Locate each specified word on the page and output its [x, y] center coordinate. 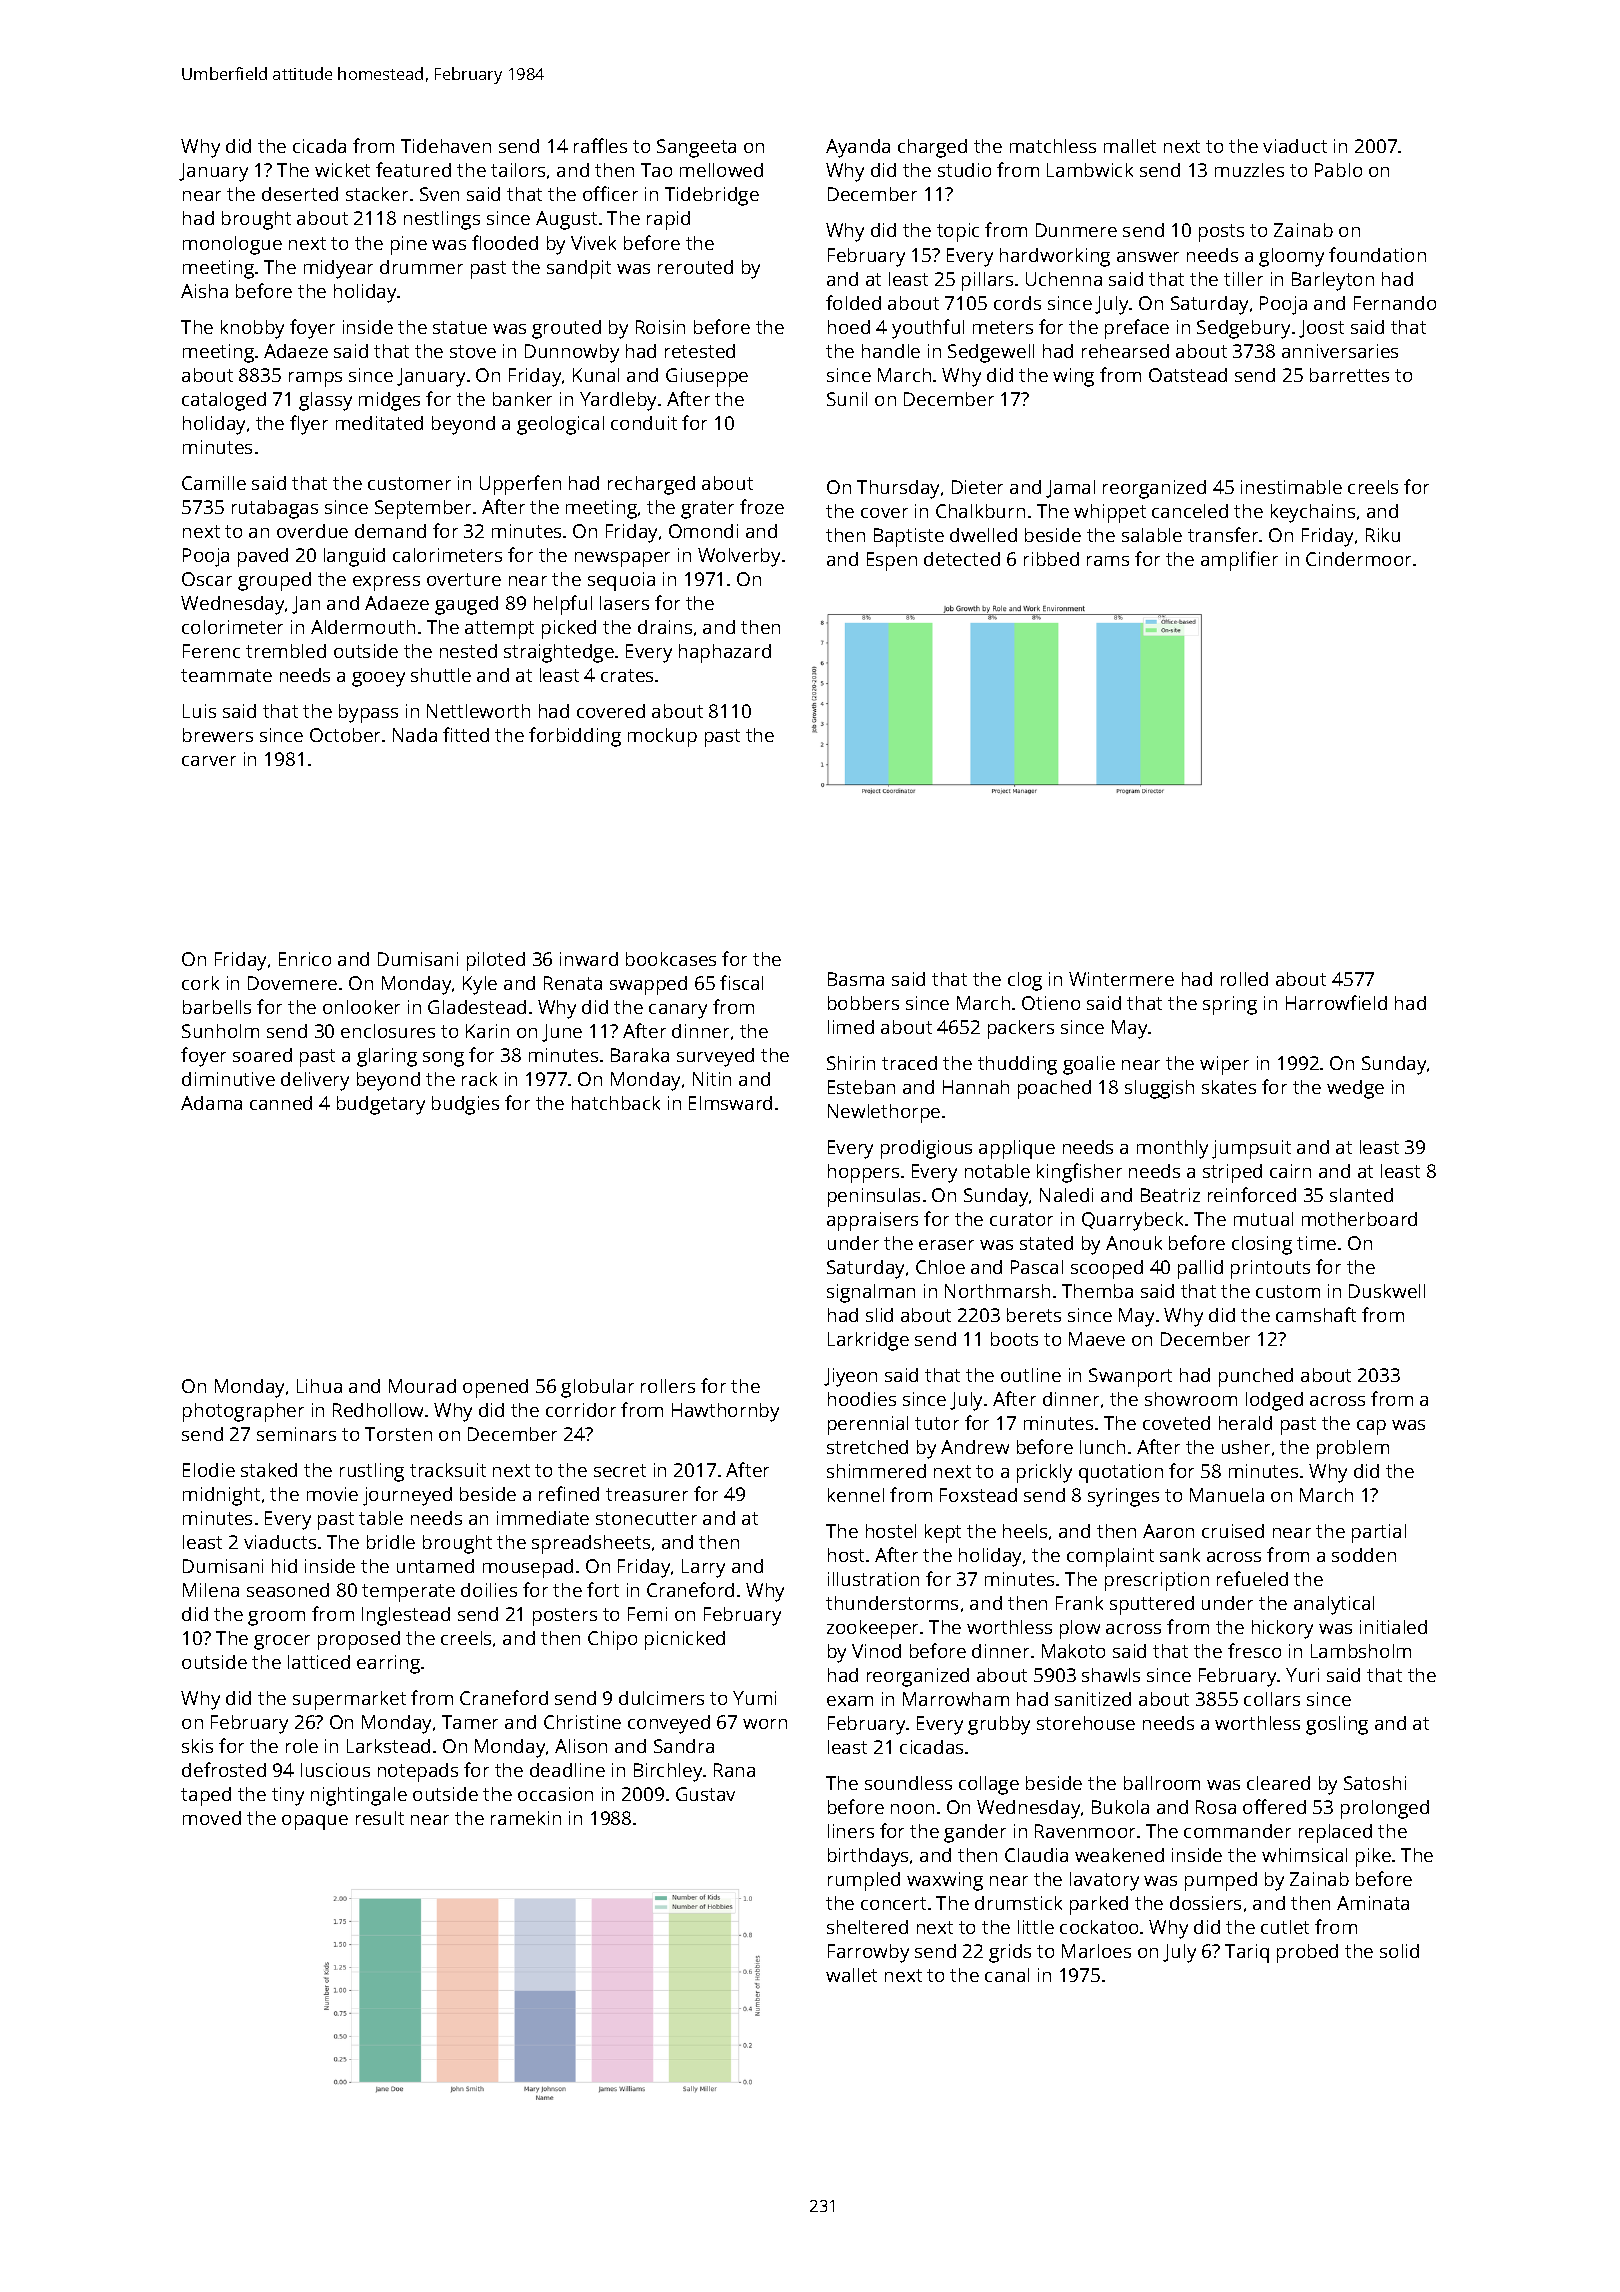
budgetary [381, 1105]
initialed [1393, 1627]
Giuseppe [707, 377]
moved [212, 1818]
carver [209, 761]
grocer [282, 1642]
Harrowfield [1336, 1002]
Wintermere [1121, 979]
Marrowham [956, 1699]
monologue [232, 245]
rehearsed [1125, 351]
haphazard [725, 653]
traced [909, 1063]
